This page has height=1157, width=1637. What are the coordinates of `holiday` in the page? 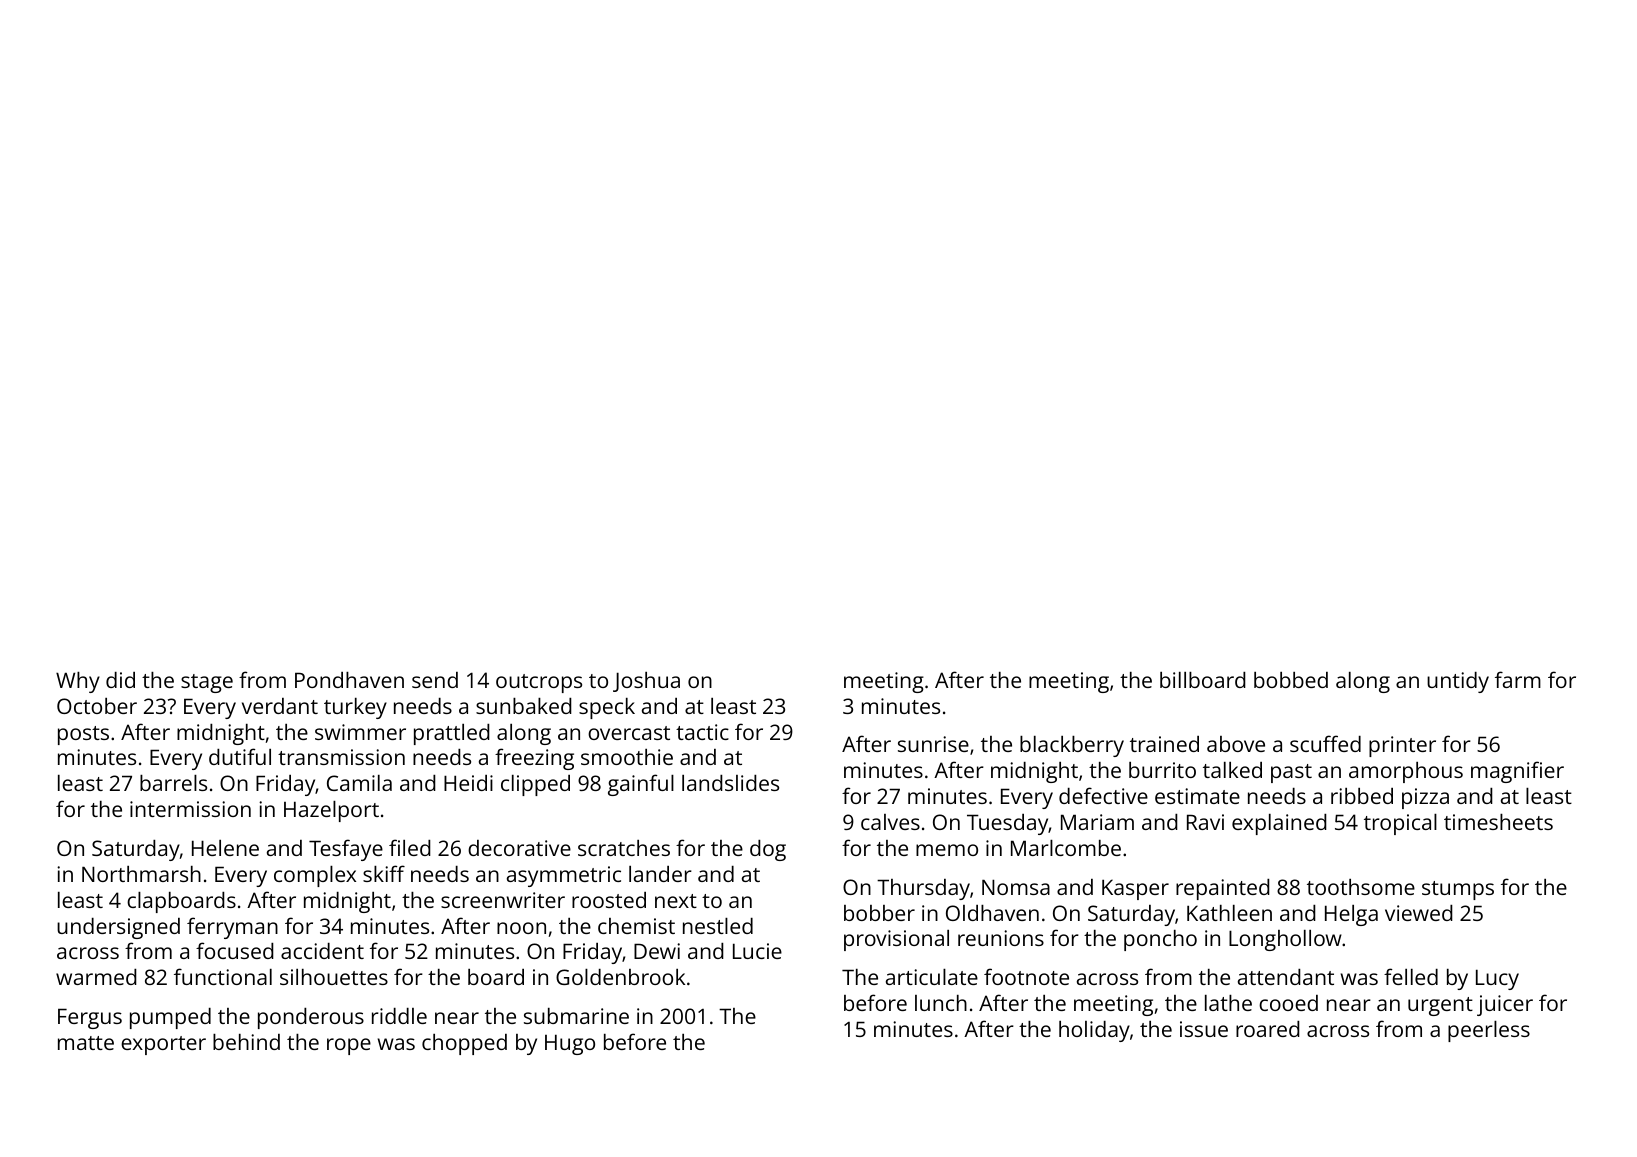 It's located at (1094, 1031).
